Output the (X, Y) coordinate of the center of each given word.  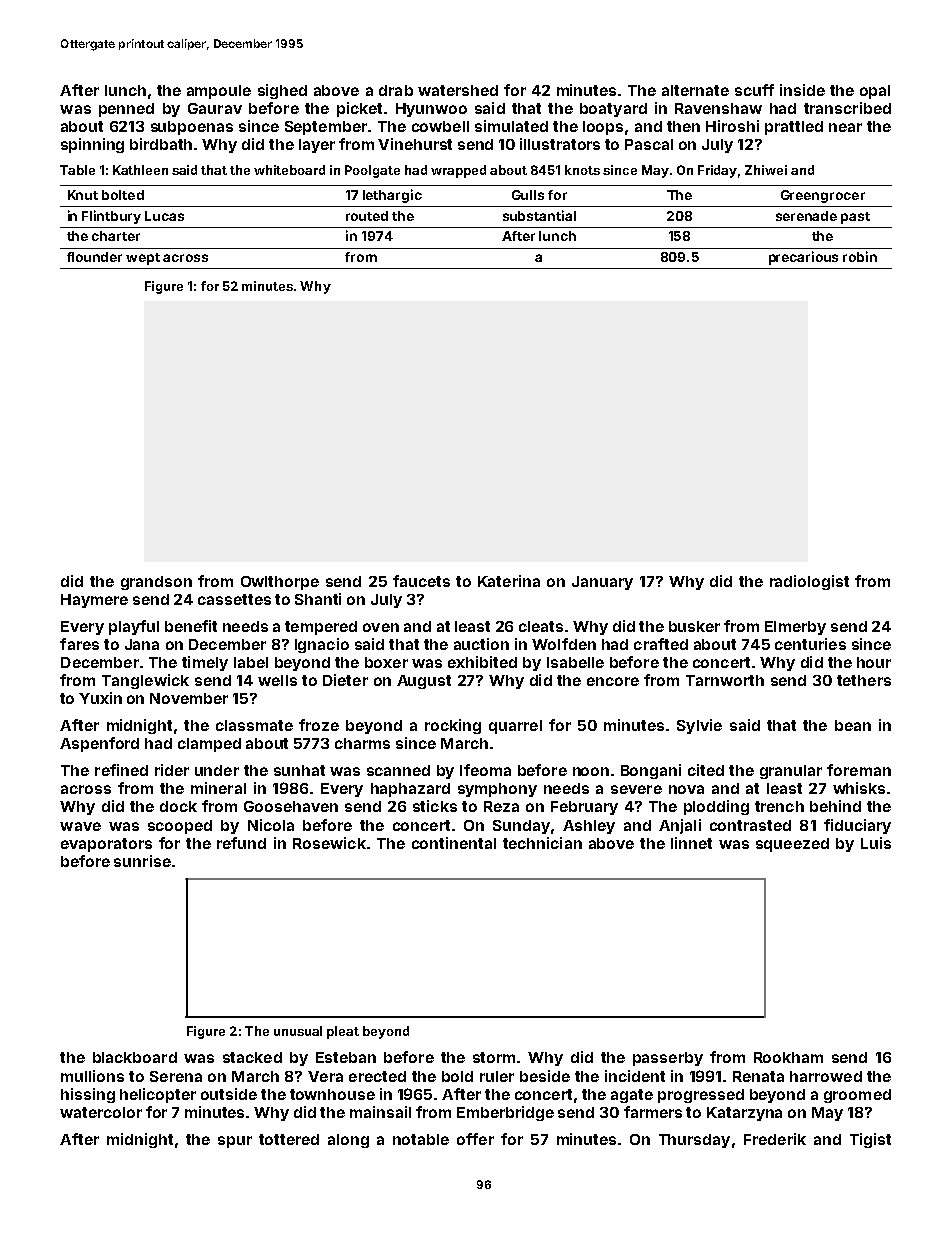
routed (367, 216)
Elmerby (795, 628)
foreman (859, 770)
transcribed (847, 108)
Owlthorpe (280, 583)
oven (381, 627)
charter (116, 236)
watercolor (101, 1112)
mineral (218, 788)
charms (362, 743)
